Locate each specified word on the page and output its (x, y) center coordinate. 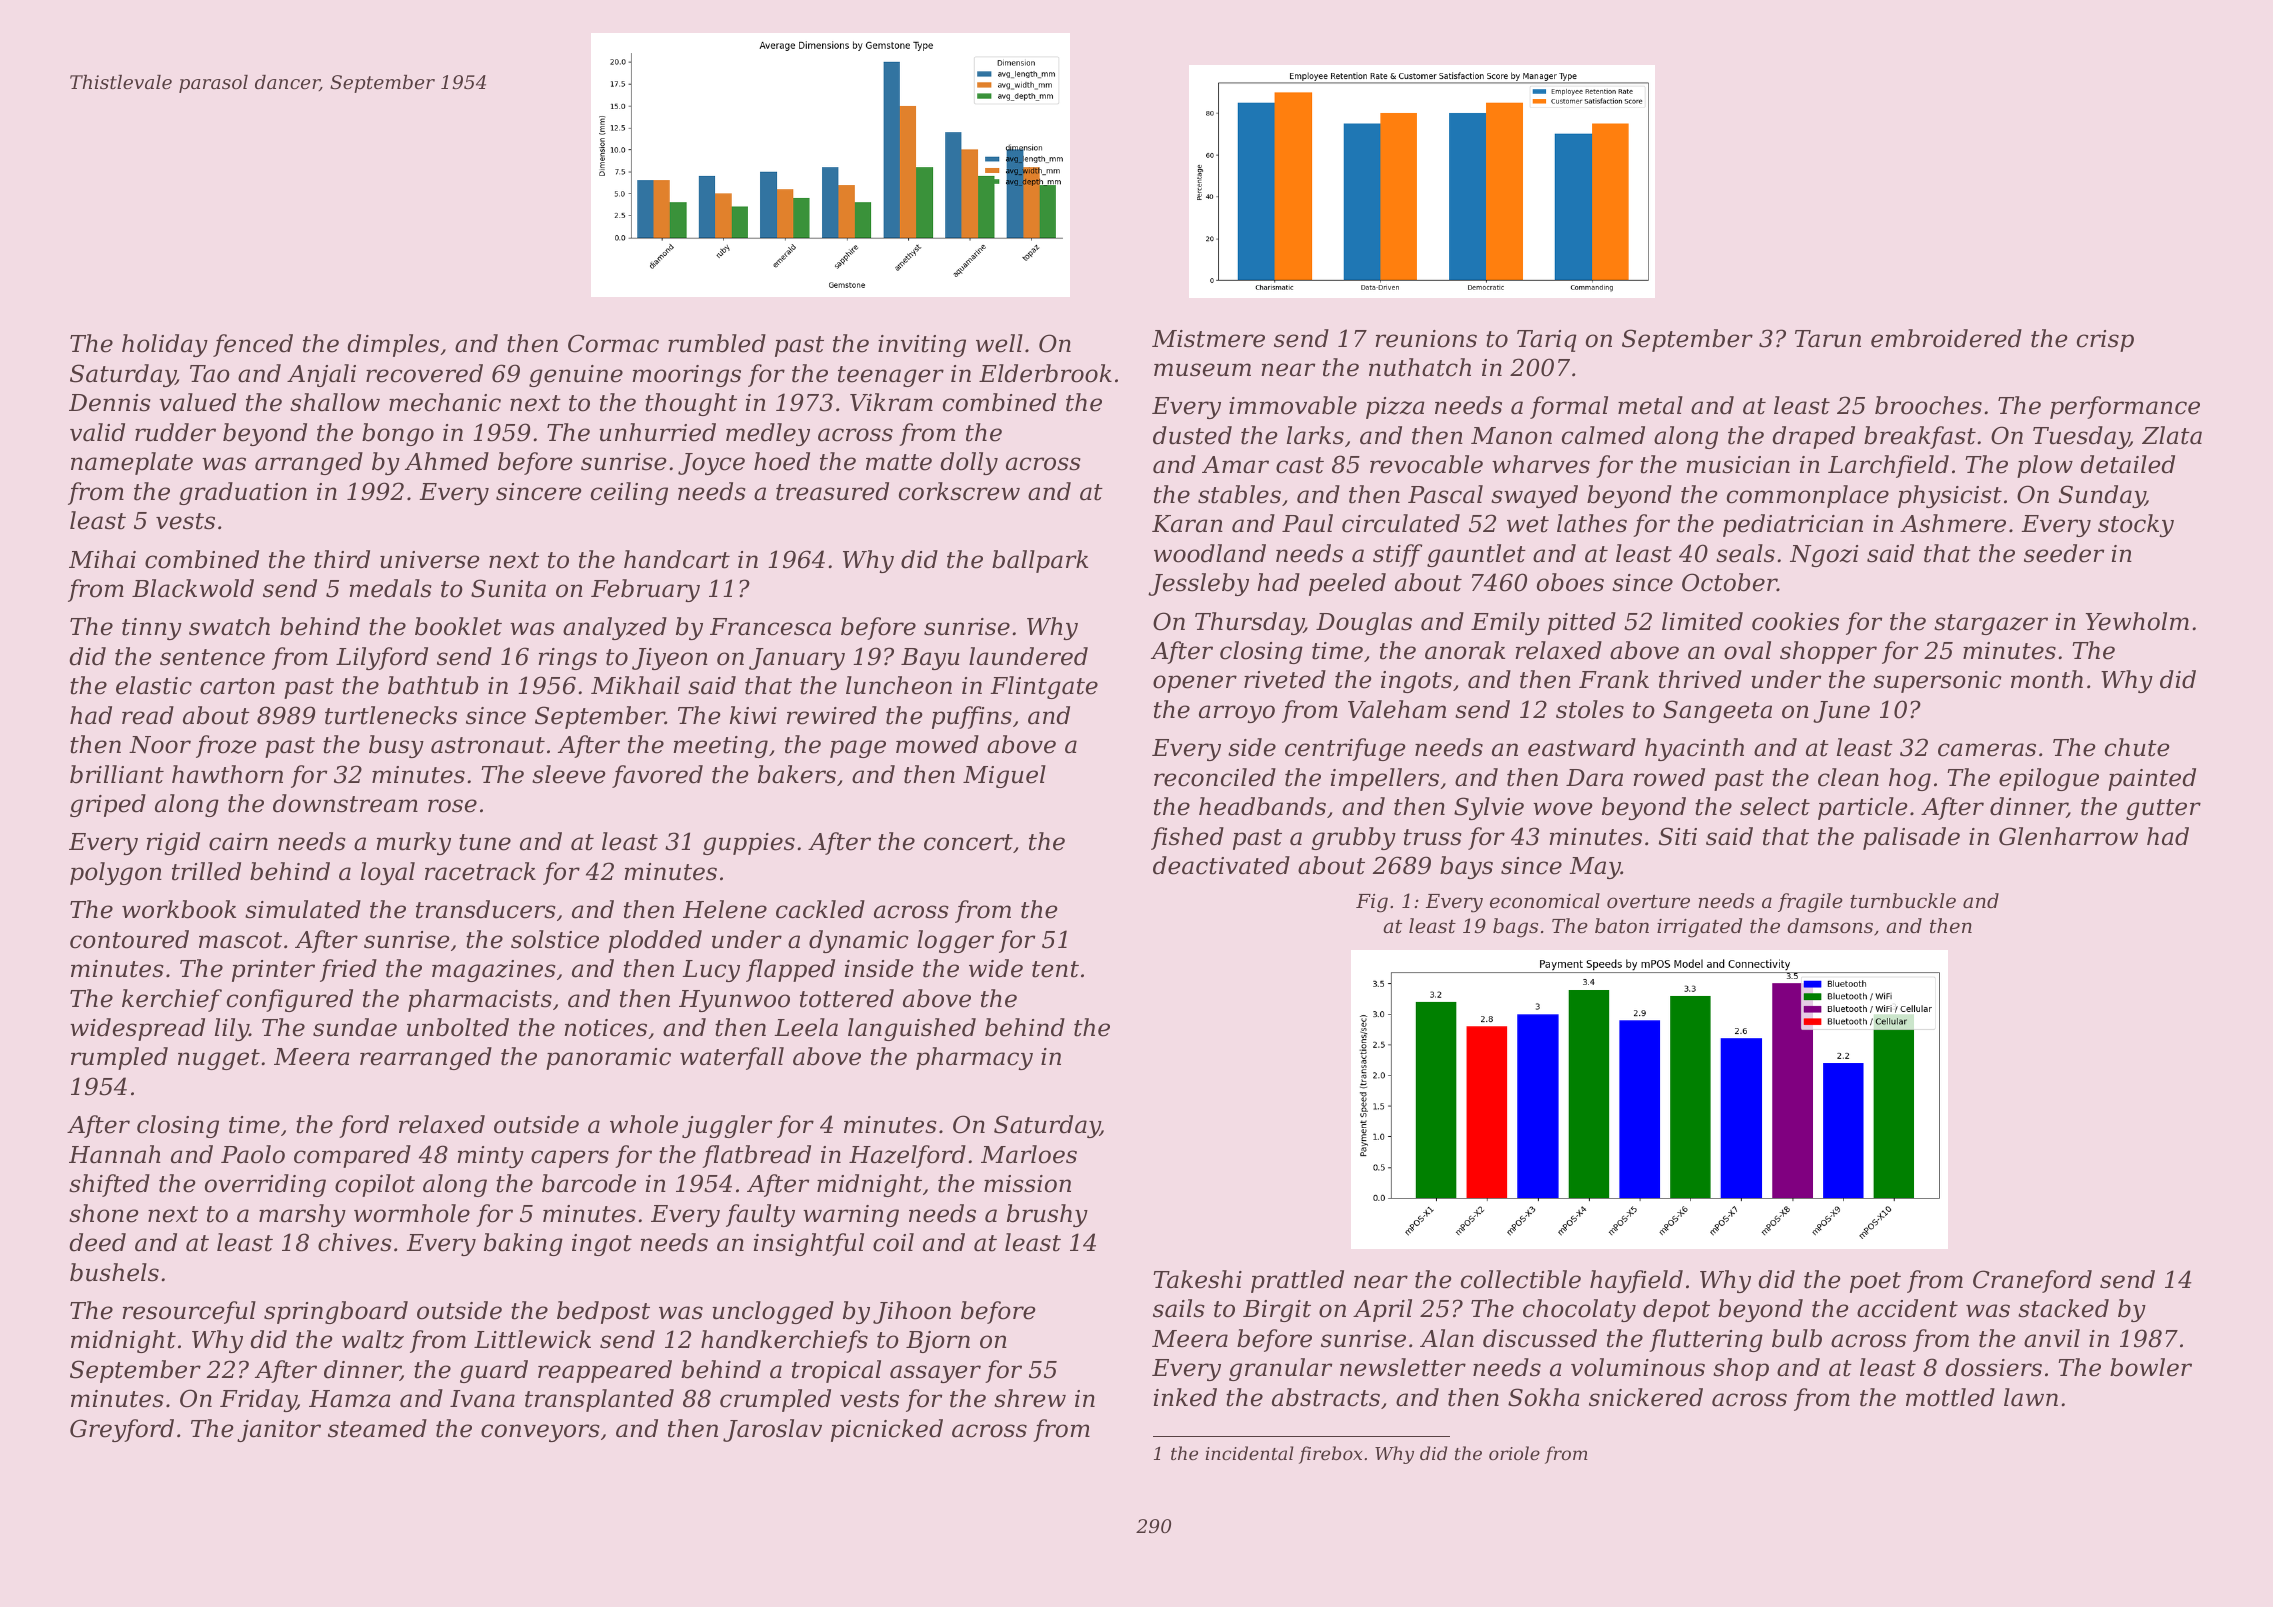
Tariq (1547, 341)
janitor (279, 1431)
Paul (1307, 523)
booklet (458, 626)
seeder (2064, 553)
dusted (1192, 435)
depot (1676, 1310)
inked (1185, 1397)
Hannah (115, 1154)
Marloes (1029, 1154)
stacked (2063, 1308)
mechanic (445, 402)
